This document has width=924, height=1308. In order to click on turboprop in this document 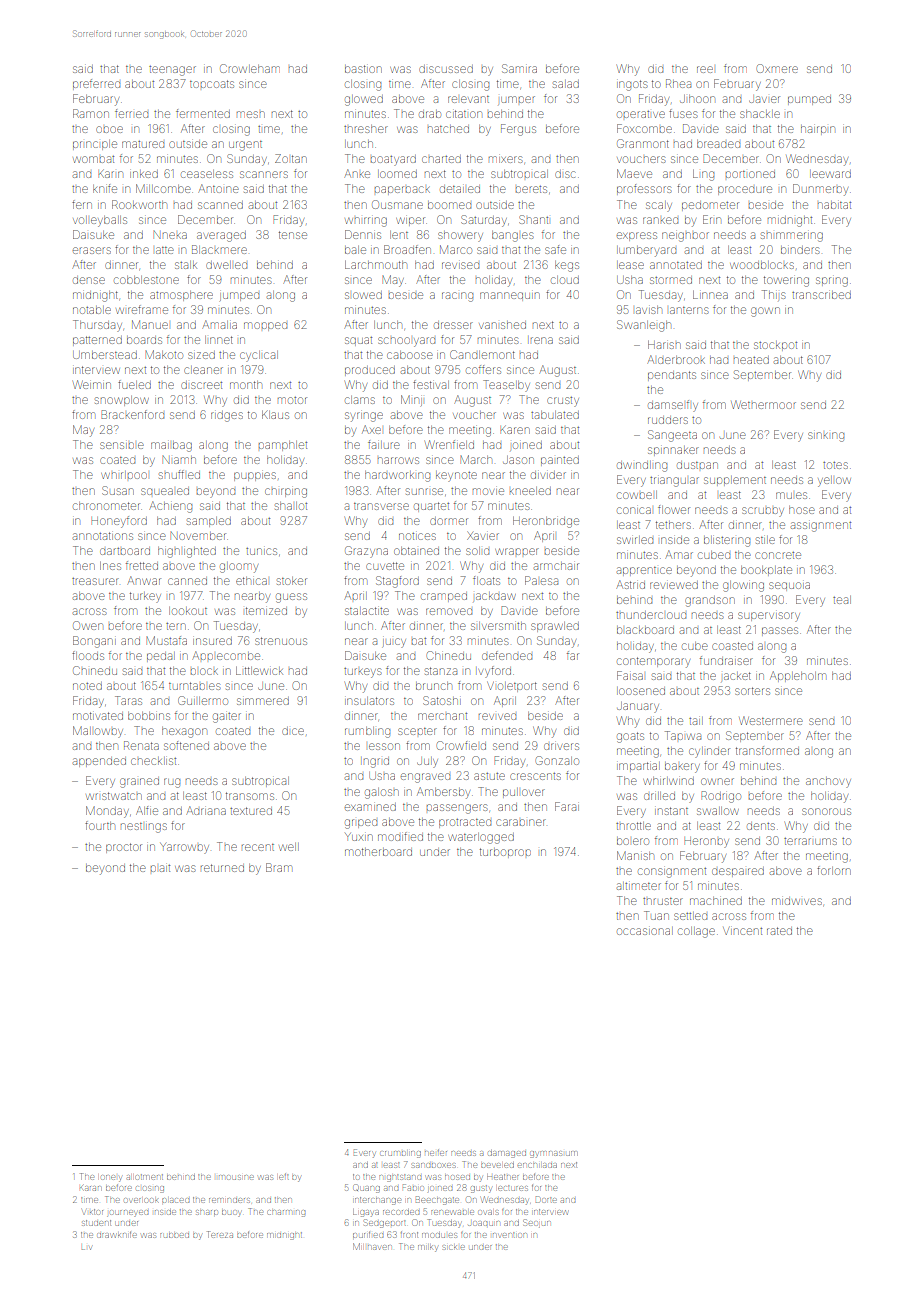, I will do `click(505, 852)`.
